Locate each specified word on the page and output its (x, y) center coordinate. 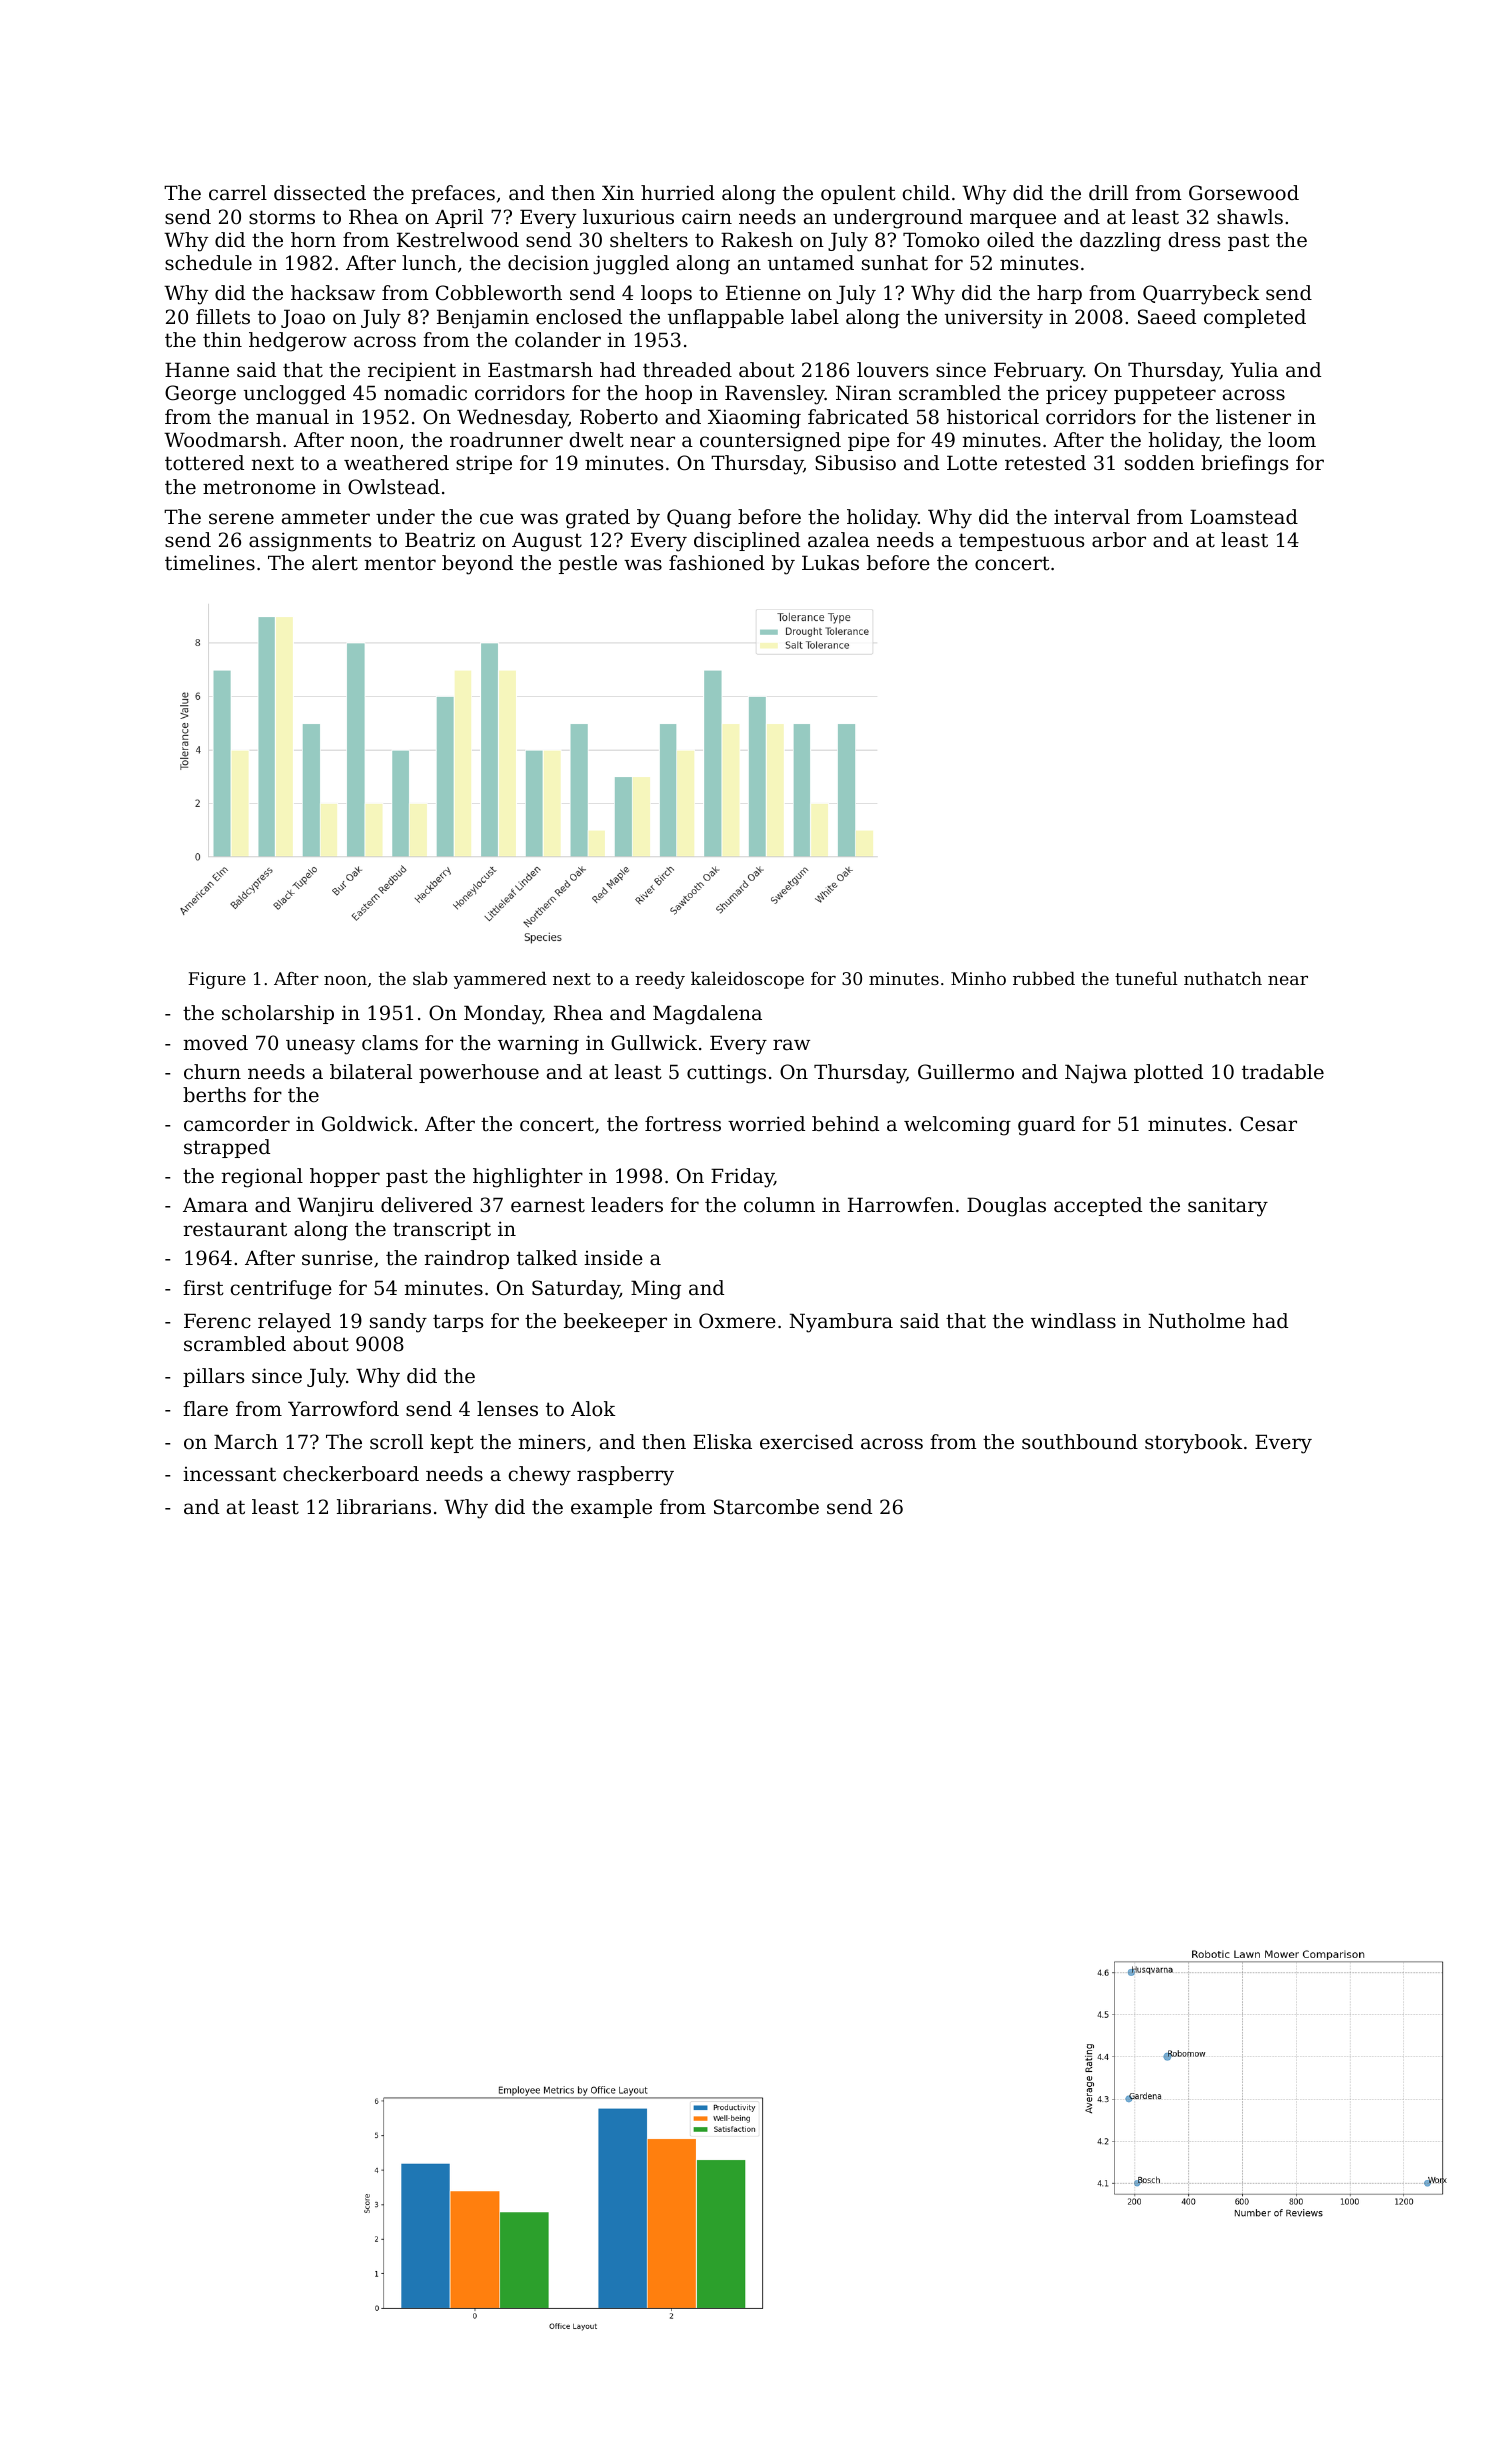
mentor (400, 563)
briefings (1244, 465)
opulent (858, 194)
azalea (839, 540)
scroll (396, 1442)
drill (1108, 193)
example (611, 1508)
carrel (238, 192)
